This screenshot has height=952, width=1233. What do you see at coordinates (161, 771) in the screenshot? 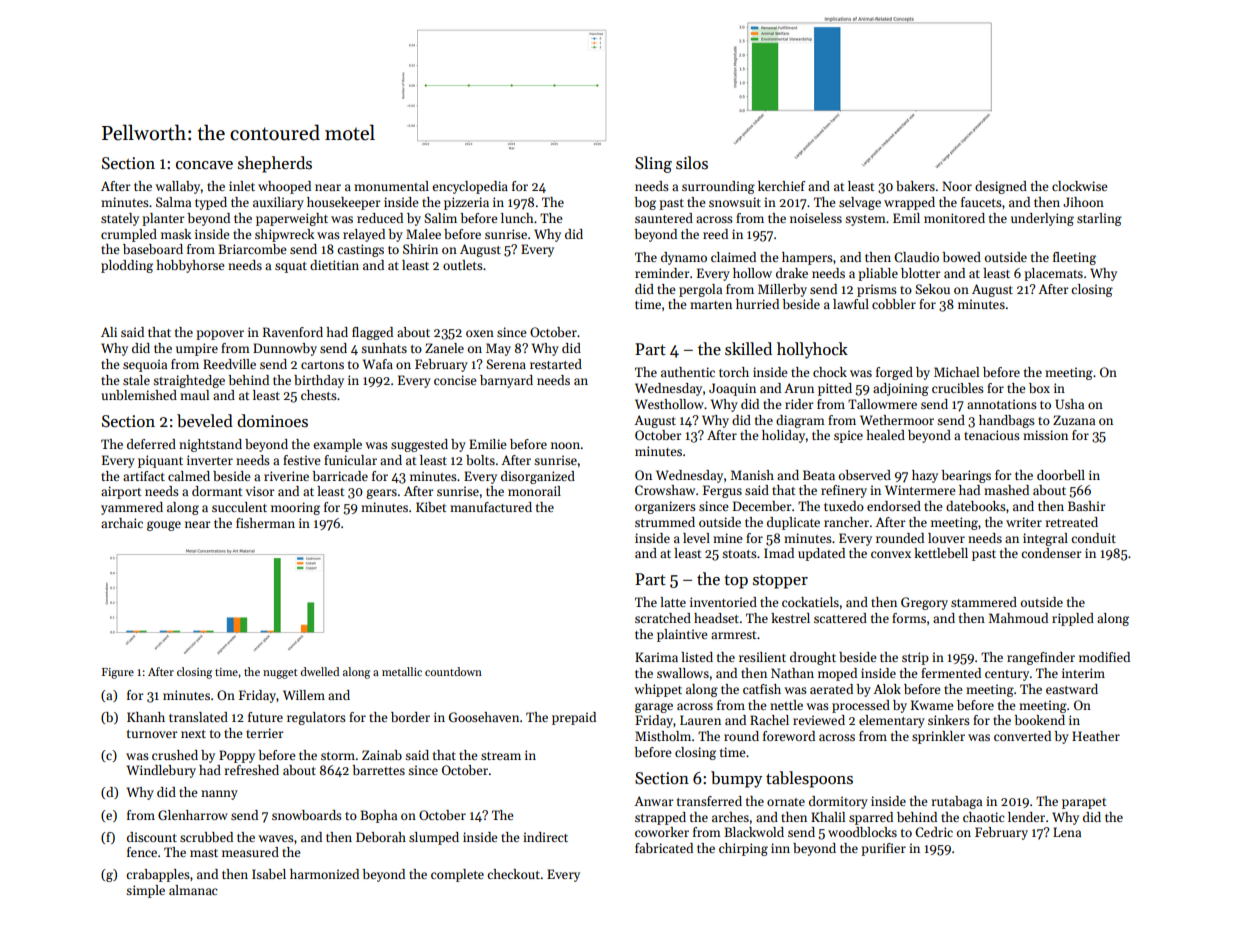
I see `Windlebury` at bounding box center [161, 771].
